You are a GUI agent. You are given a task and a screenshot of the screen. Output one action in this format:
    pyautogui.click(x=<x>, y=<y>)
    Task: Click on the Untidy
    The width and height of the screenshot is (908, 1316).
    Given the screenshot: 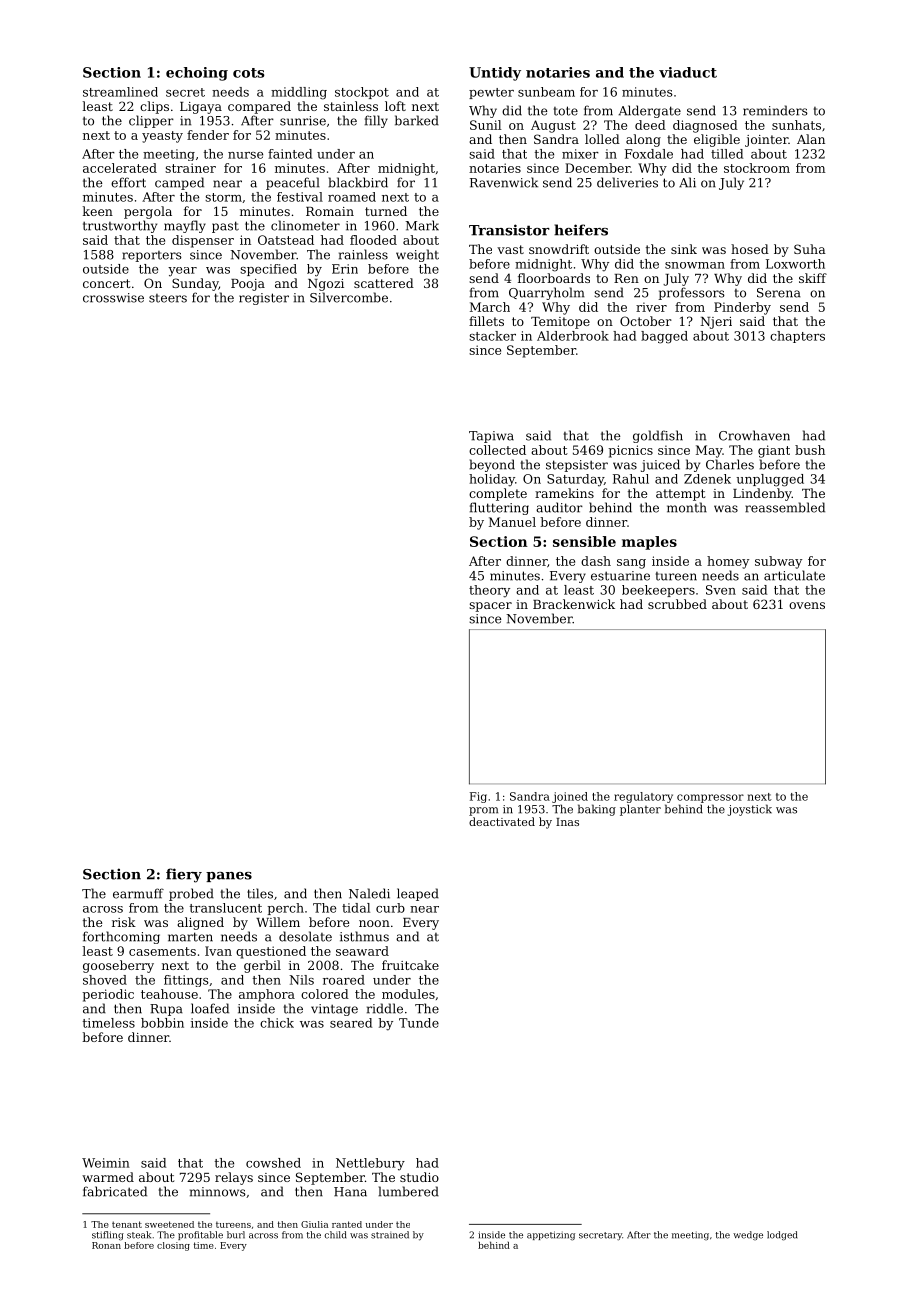 What is the action you would take?
    pyautogui.click(x=495, y=74)
